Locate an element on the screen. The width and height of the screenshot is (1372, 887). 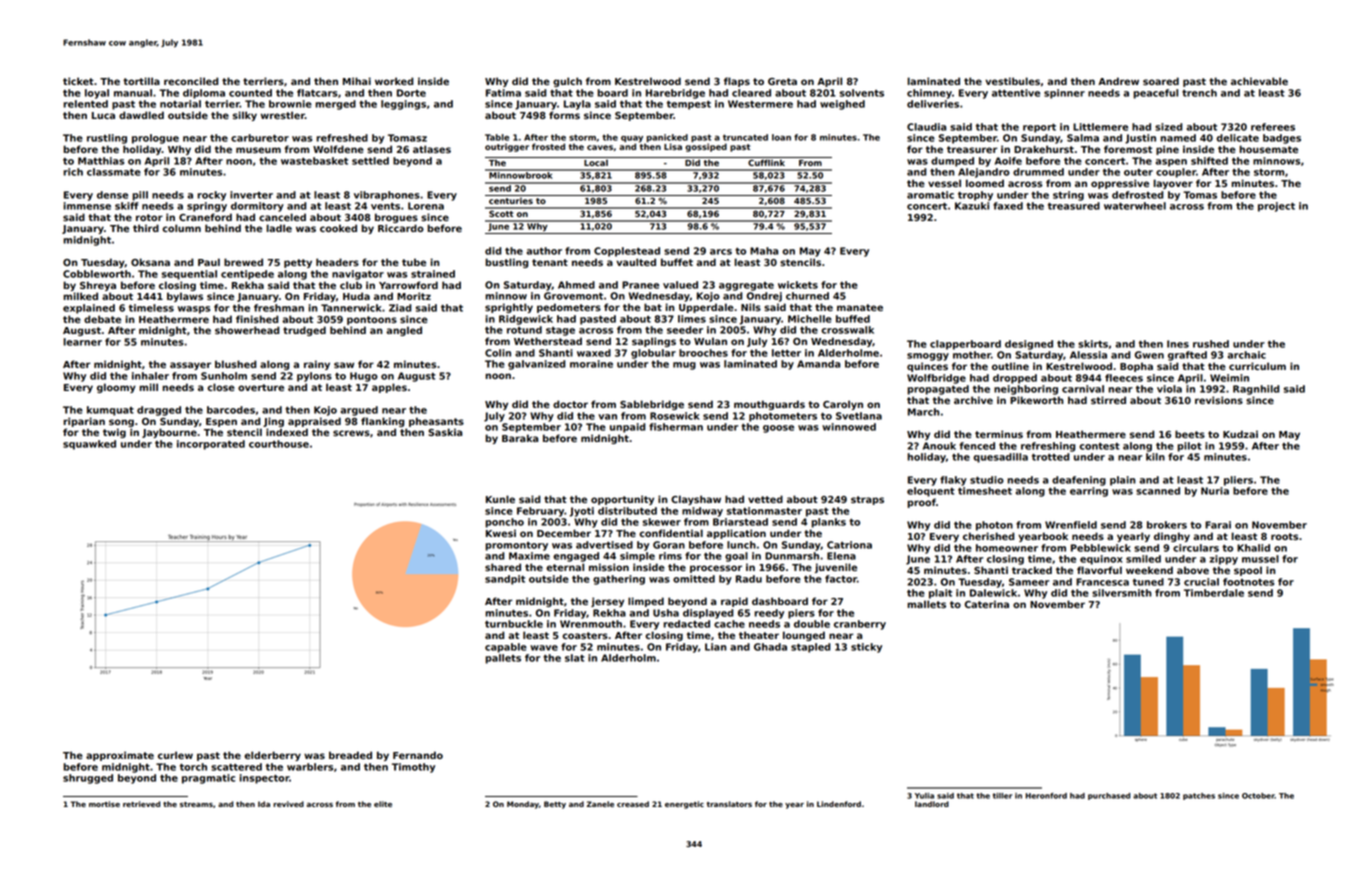
patches is located at coordinates (1199, 796).
